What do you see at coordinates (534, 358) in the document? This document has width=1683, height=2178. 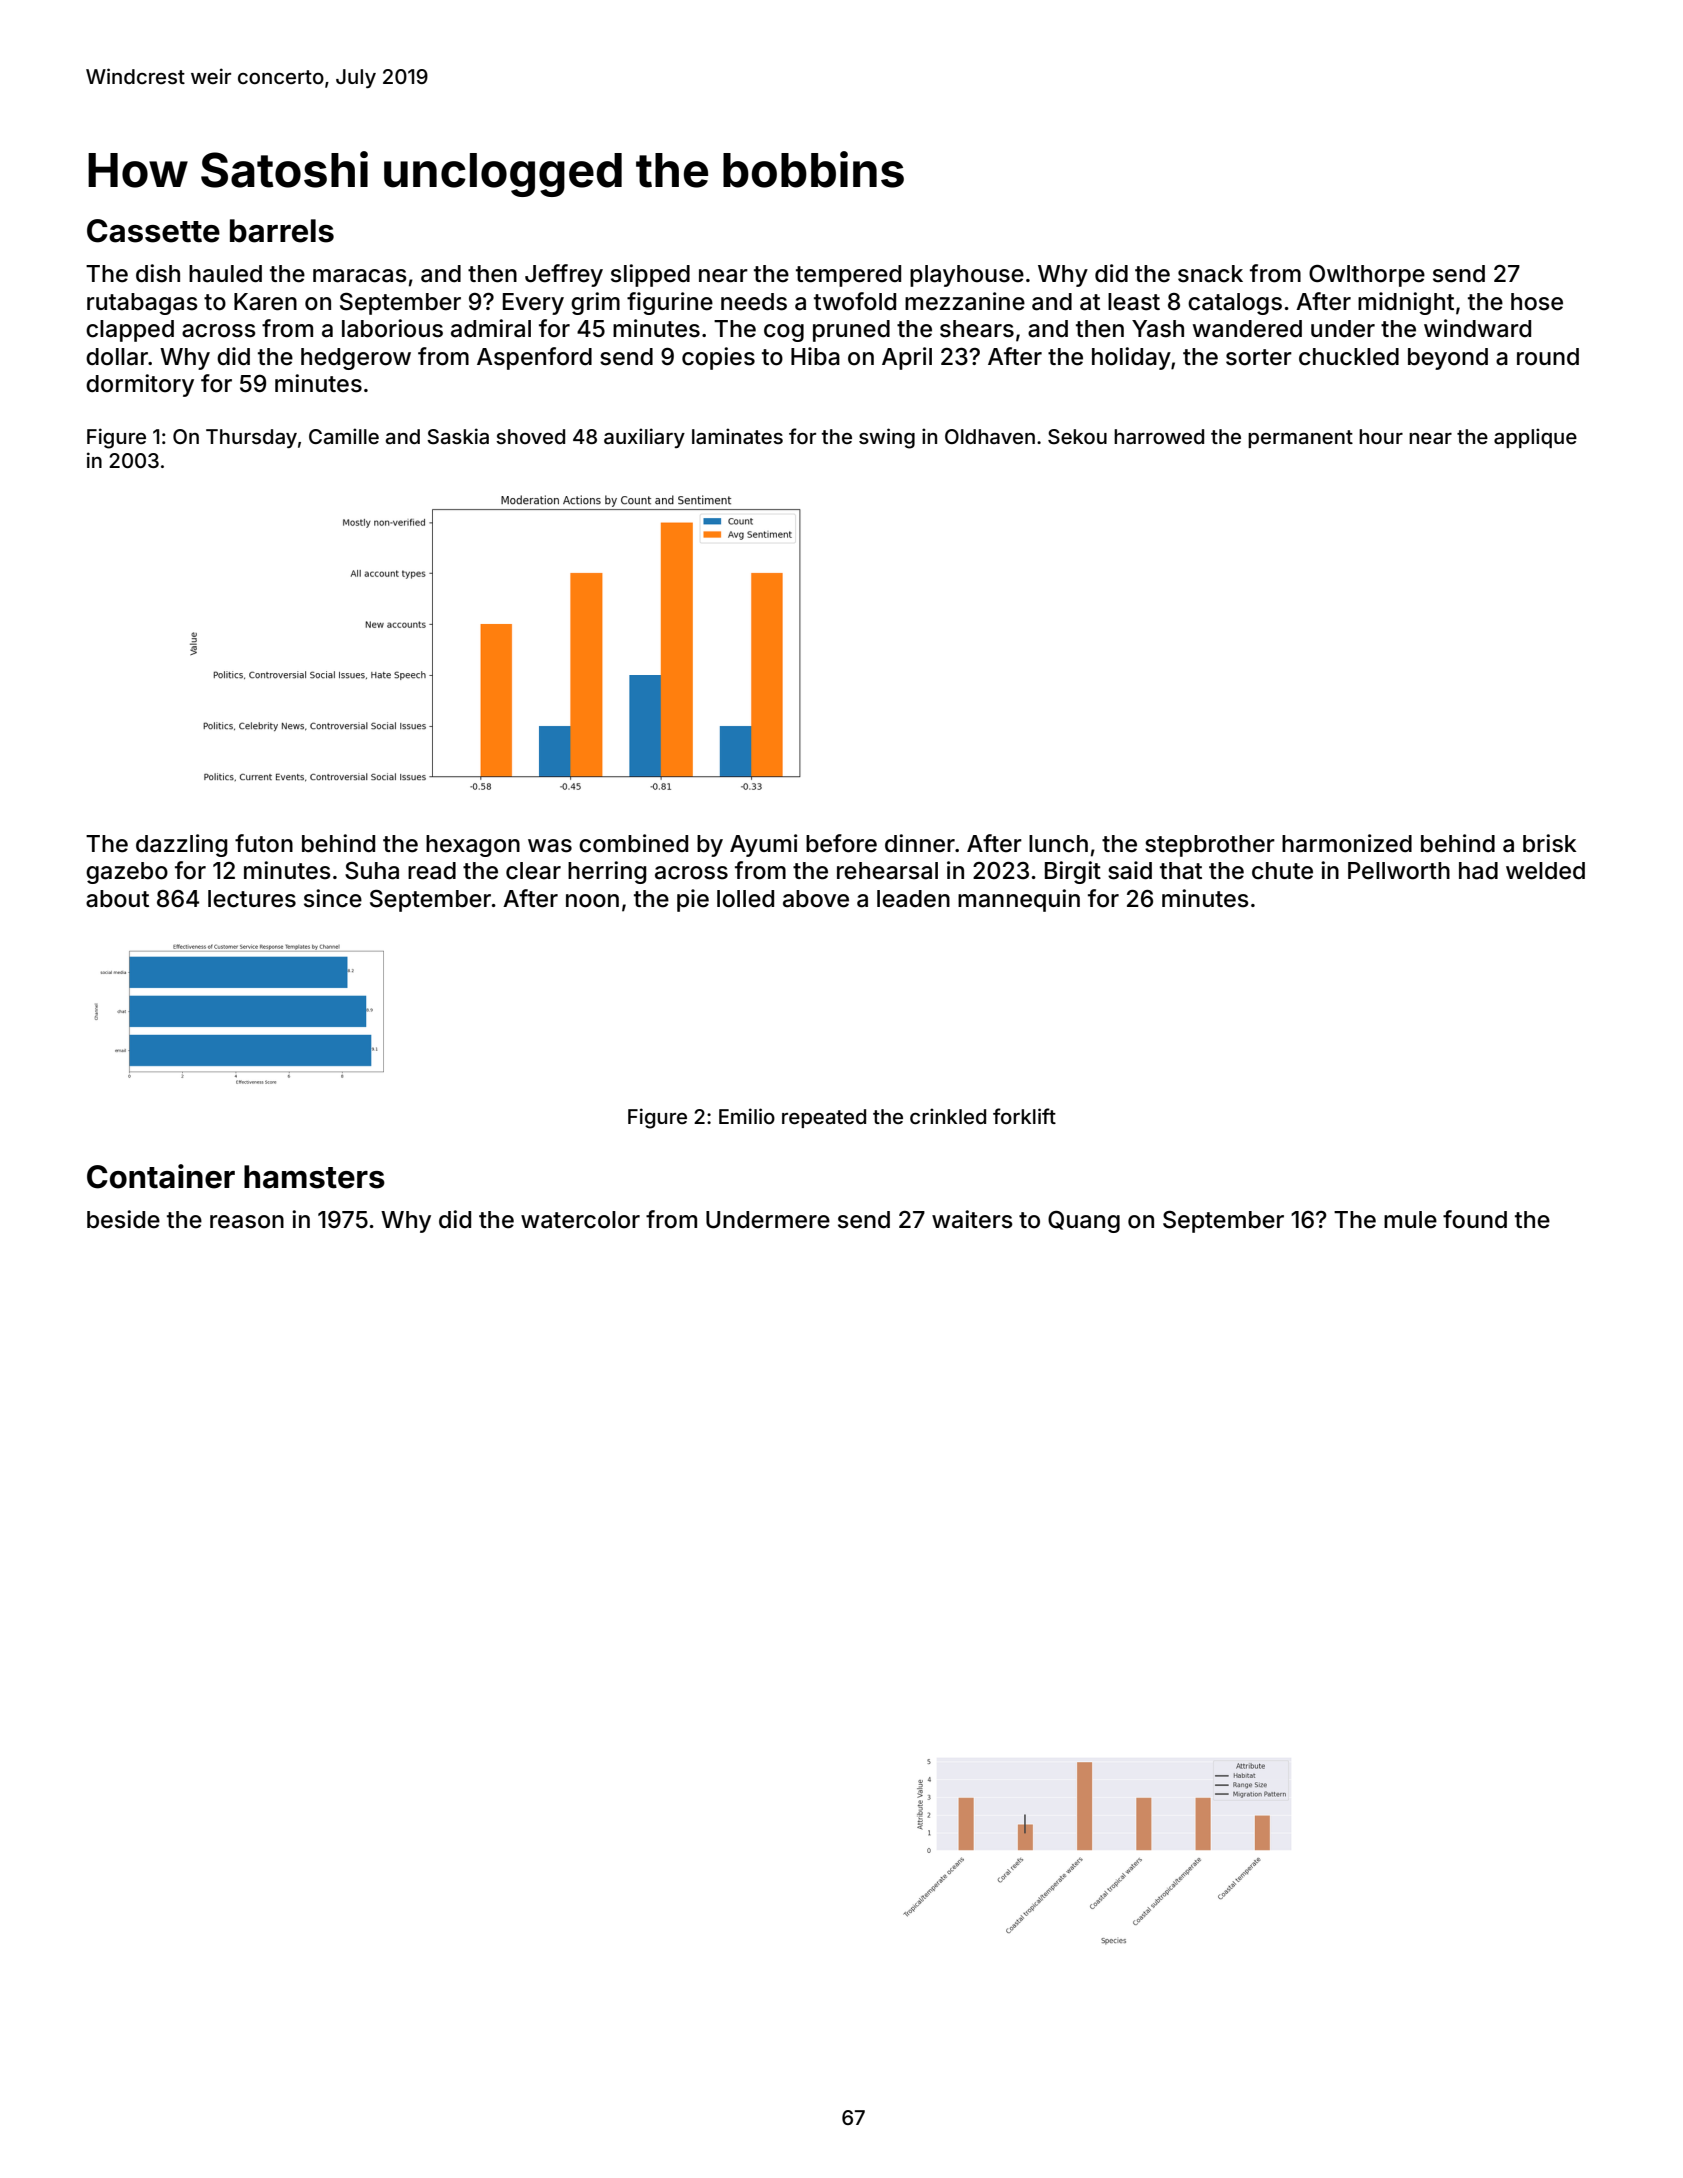 I see `Aspenford` at bounding box center [534, 358].
